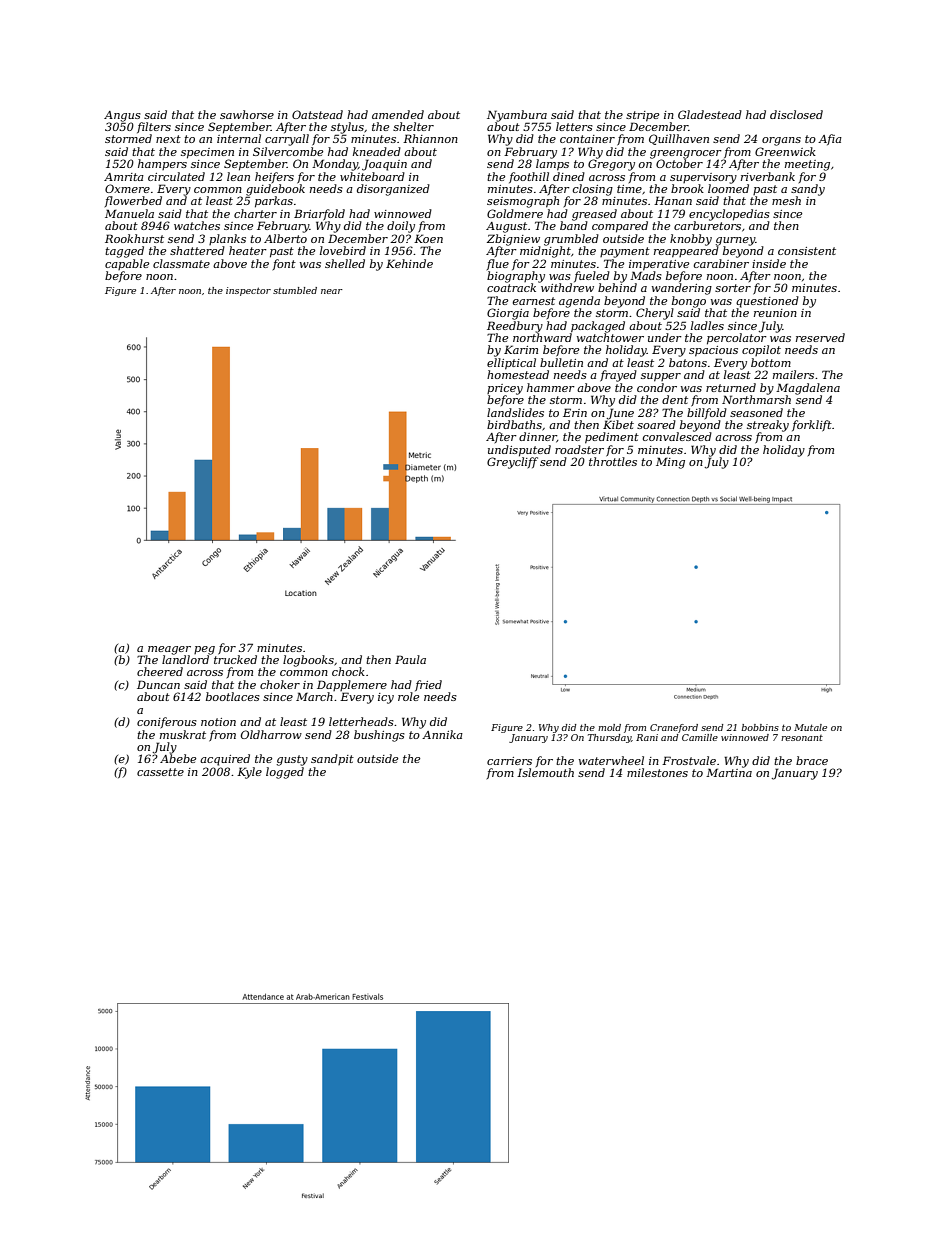 This image has height=1233, width=952. Describe the element at coordinates (775, 313) in the image. I see `reunion` at that location.
